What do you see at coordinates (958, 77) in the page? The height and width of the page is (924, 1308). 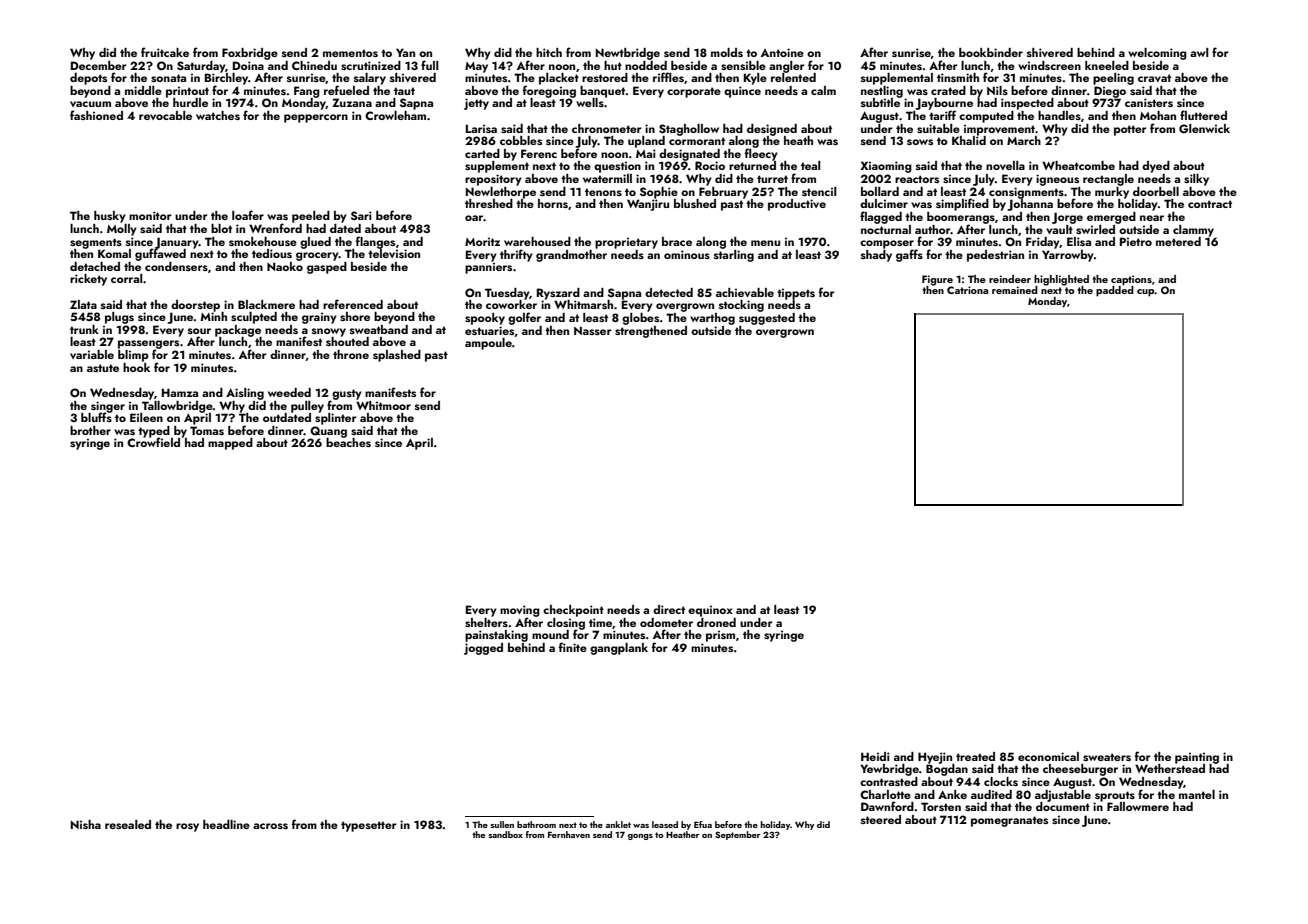 I see `tinsmith` at bounding box center [958, 77].
